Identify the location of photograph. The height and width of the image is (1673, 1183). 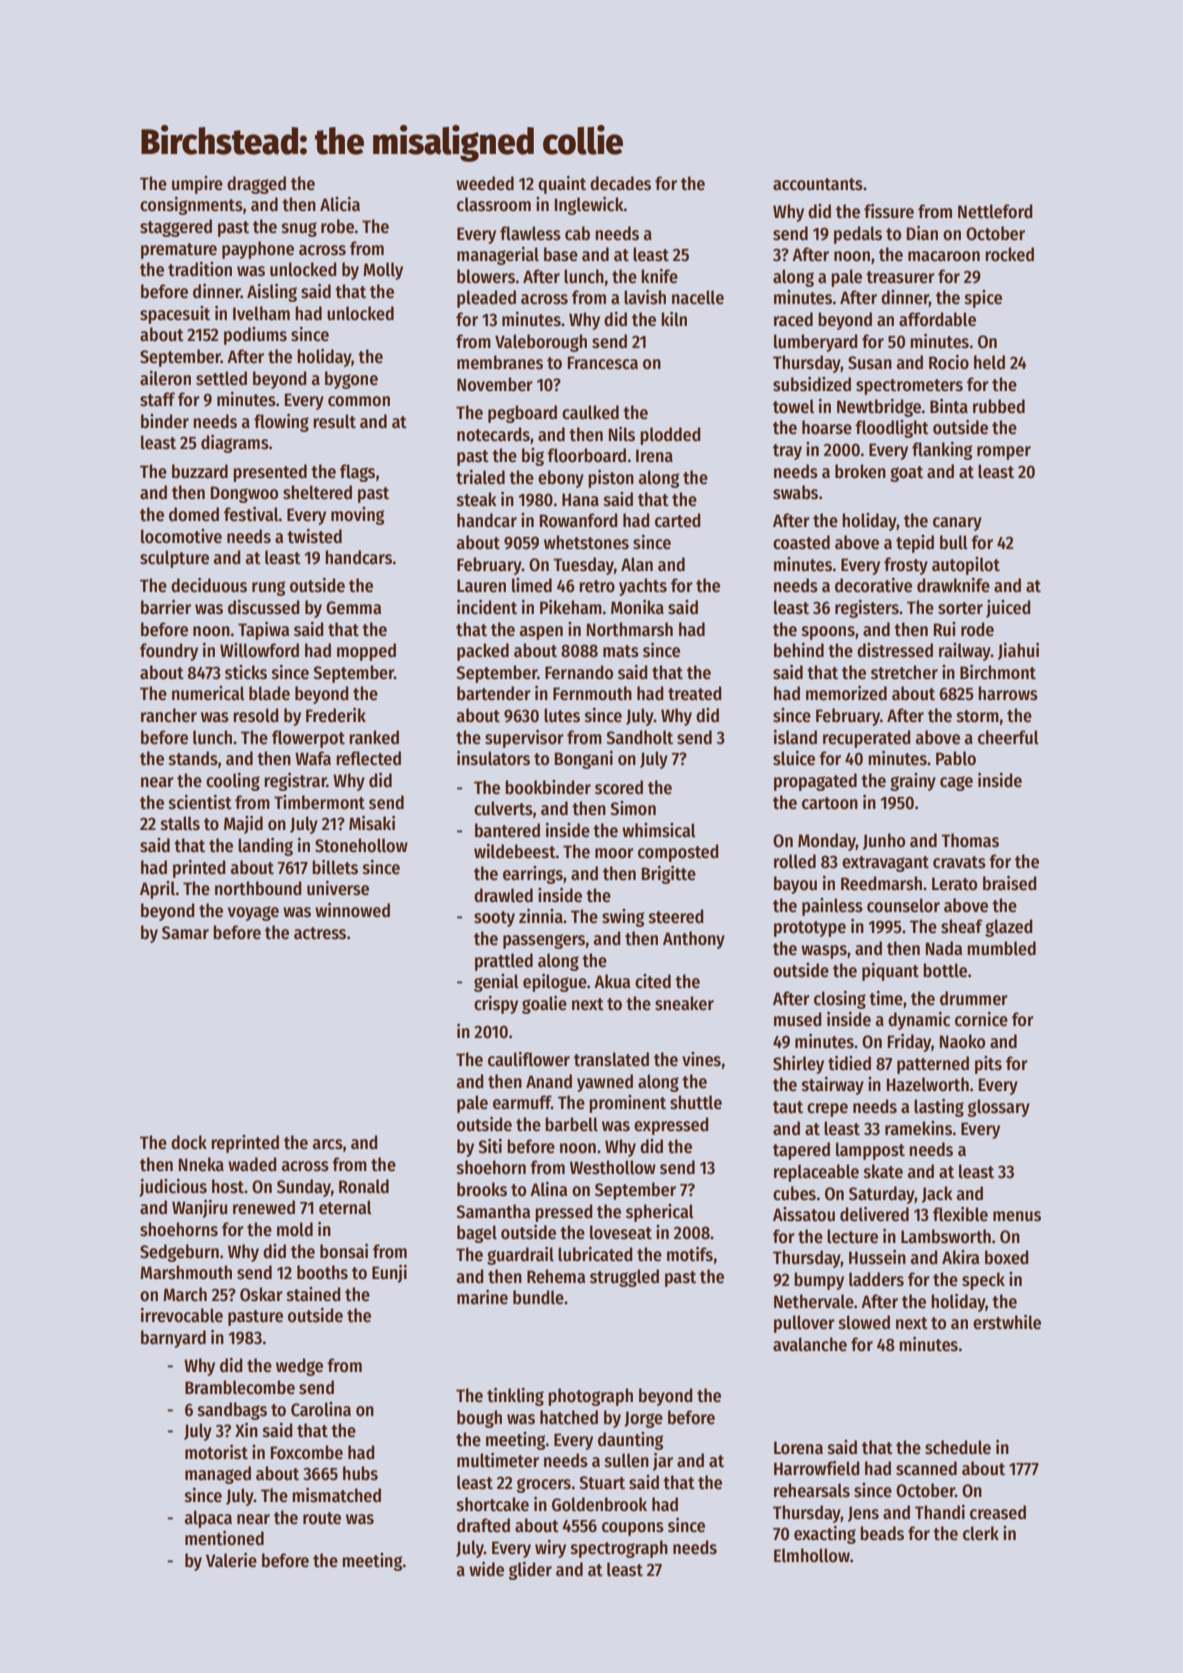
(590, 1397).
